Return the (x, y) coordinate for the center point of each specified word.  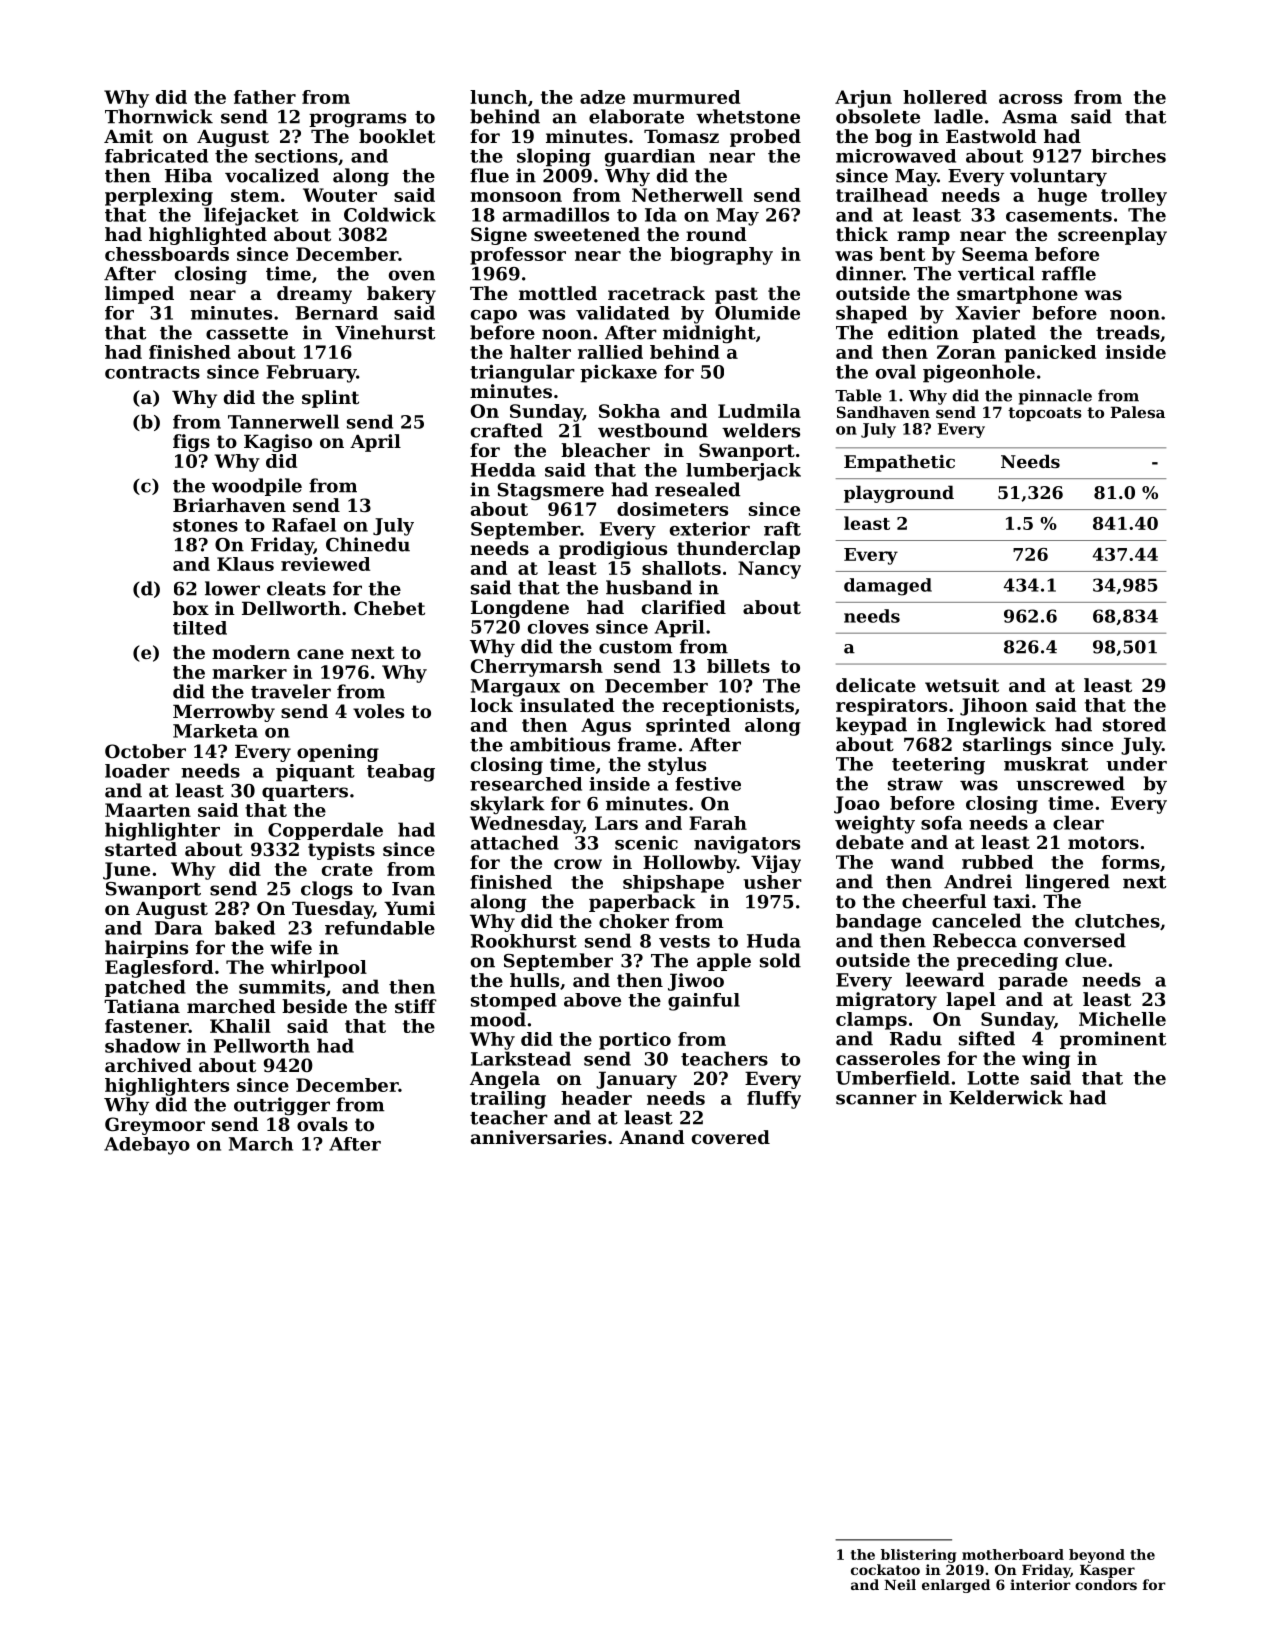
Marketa (215, 731)
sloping (554, 157)
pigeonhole (979, 373)
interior (1040, 1584)
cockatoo (885, 1569)
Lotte (993, 1078)
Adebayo (147, 1146)
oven (412, 275)
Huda (774, 940)
